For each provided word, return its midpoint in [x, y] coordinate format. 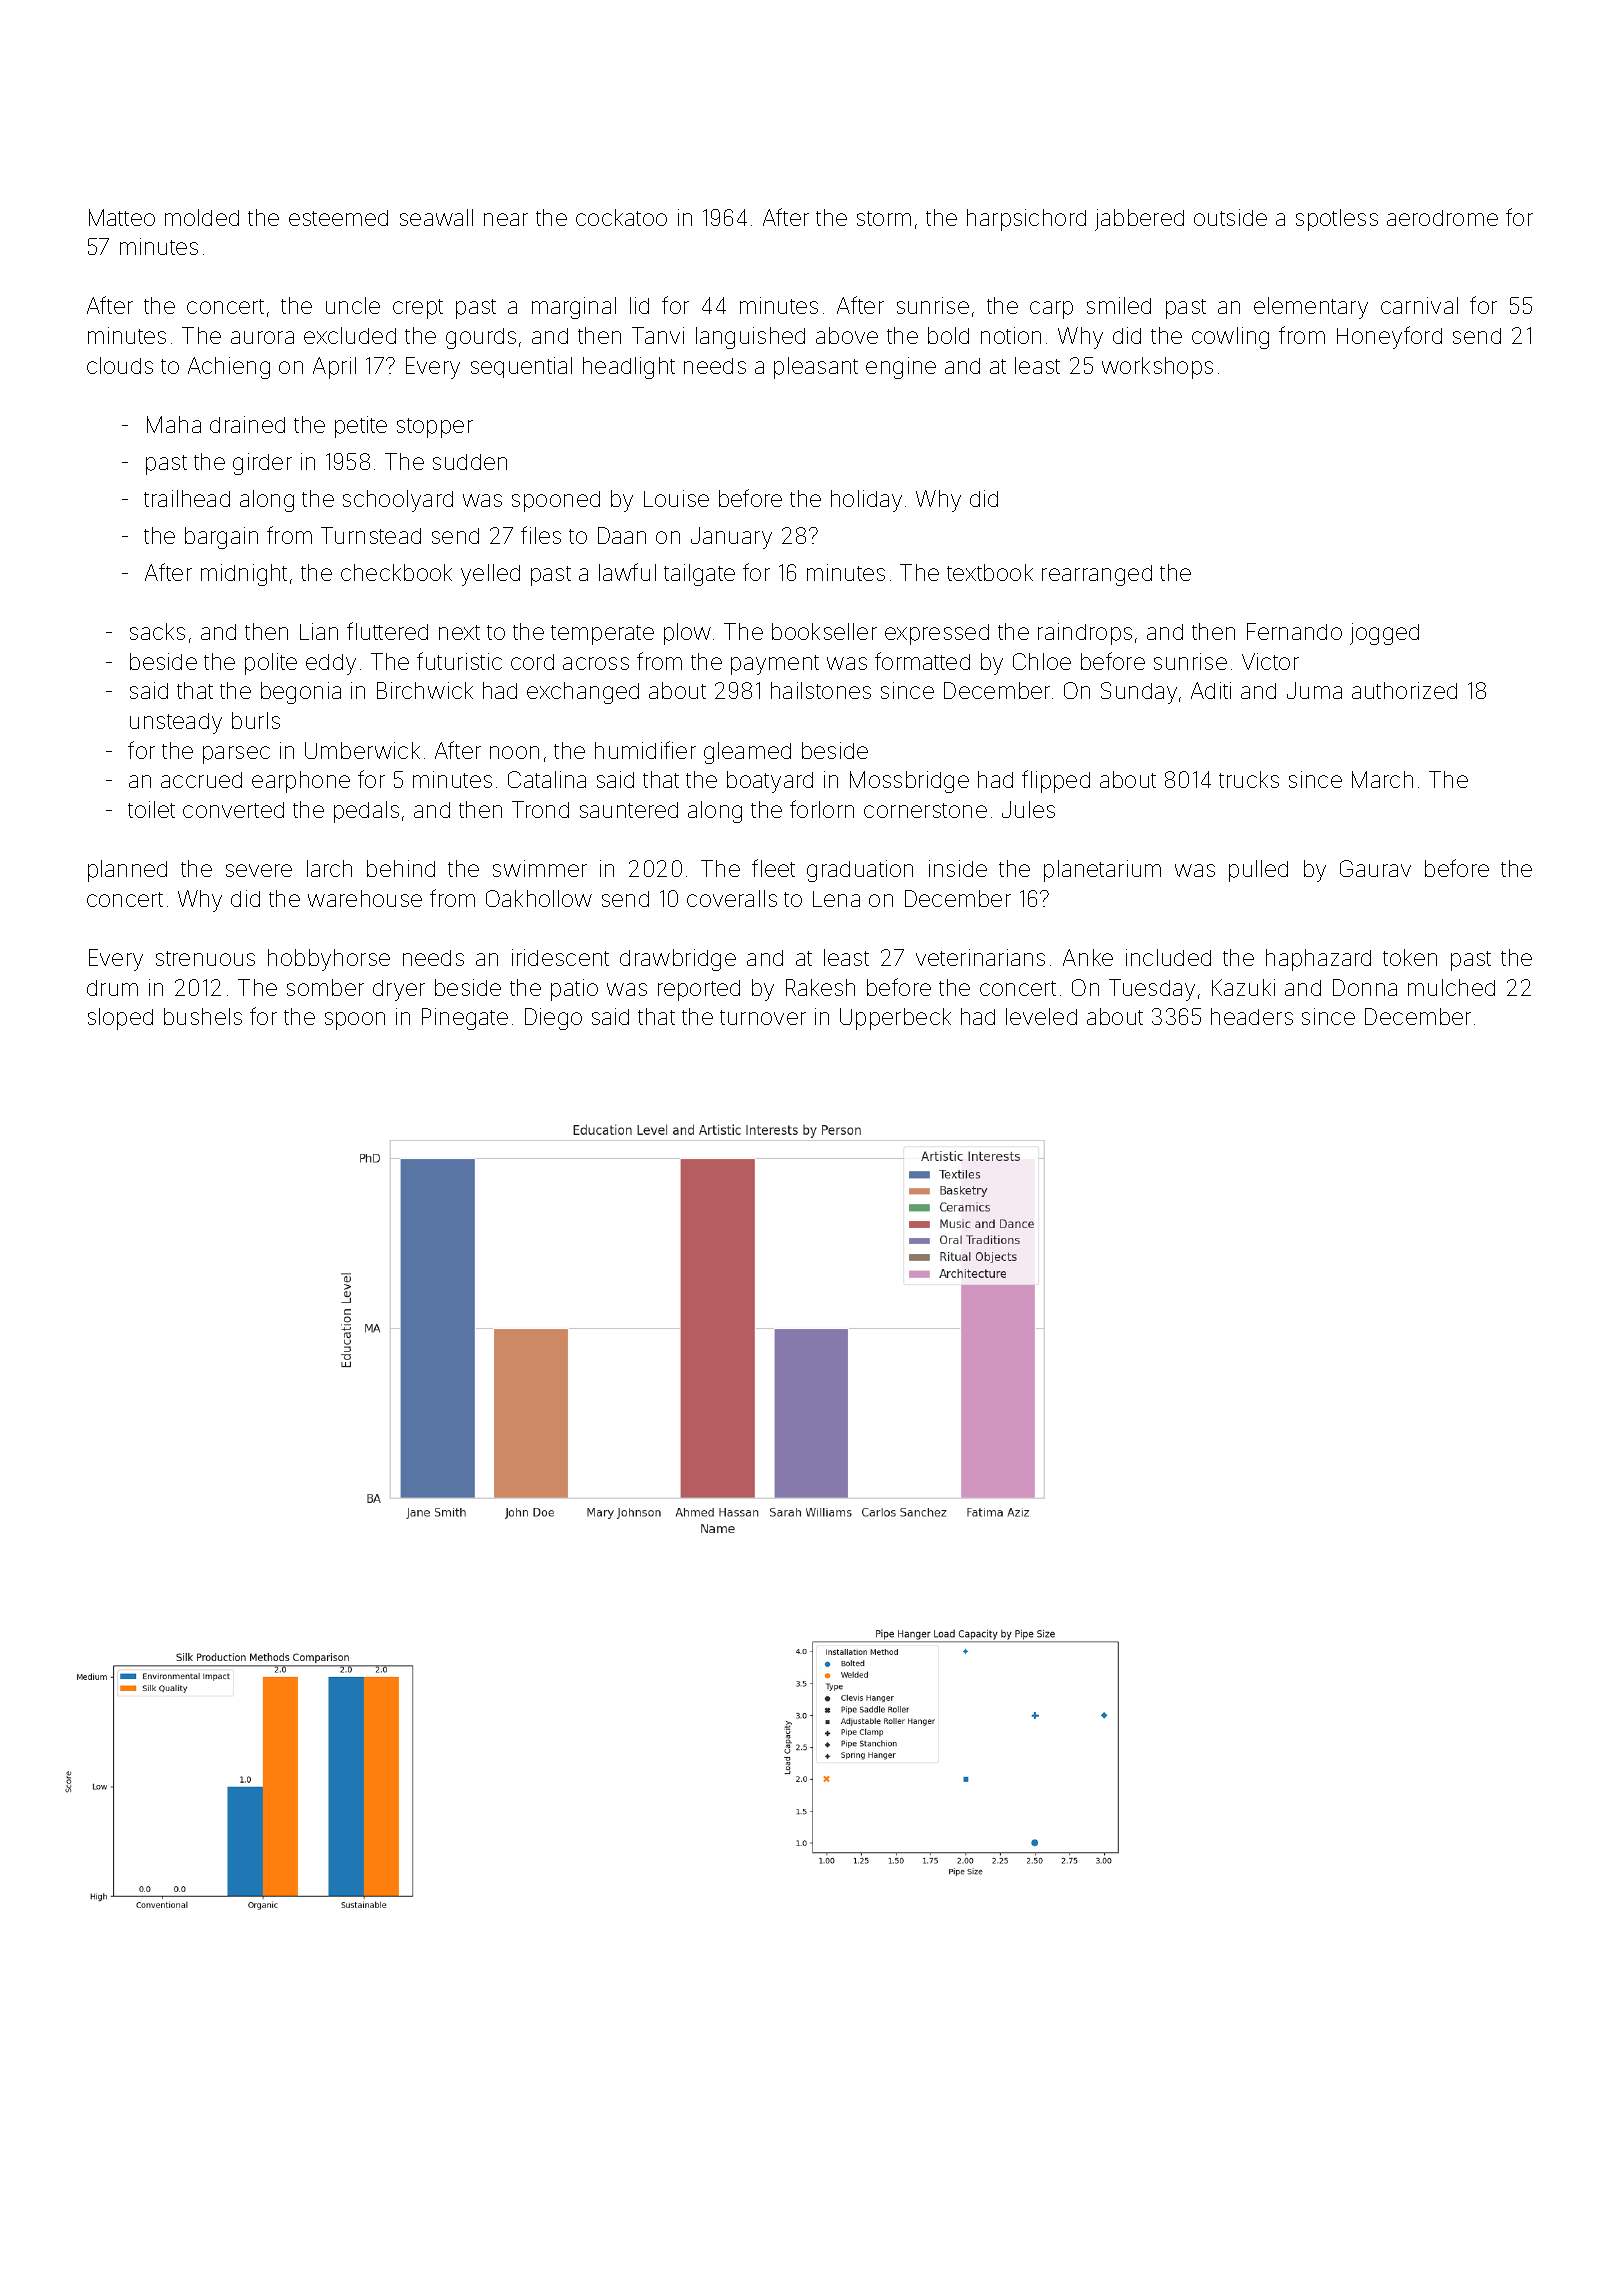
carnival [1419, 305]
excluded [350, 335]
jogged [1384, 634]
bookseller [824, 631]
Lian [319, 631]
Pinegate [465, 1019]
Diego [553, 1019]
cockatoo [621, 217]
